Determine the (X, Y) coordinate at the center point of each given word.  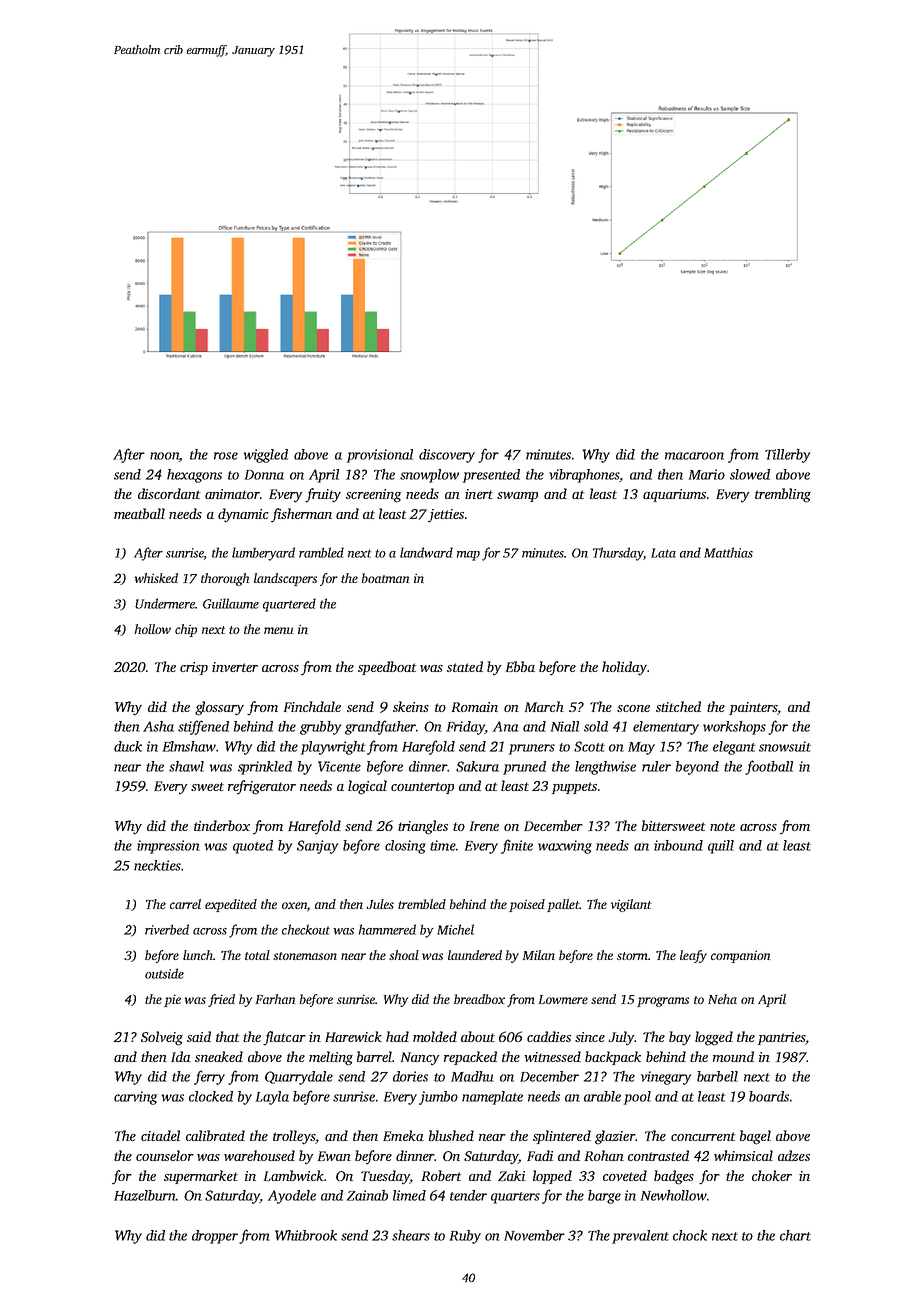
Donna (264, 475)
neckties (157, 865)
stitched (678, 706)
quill (721, 847)
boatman (385, 578)
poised (527, 905)
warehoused (259, 1155)
